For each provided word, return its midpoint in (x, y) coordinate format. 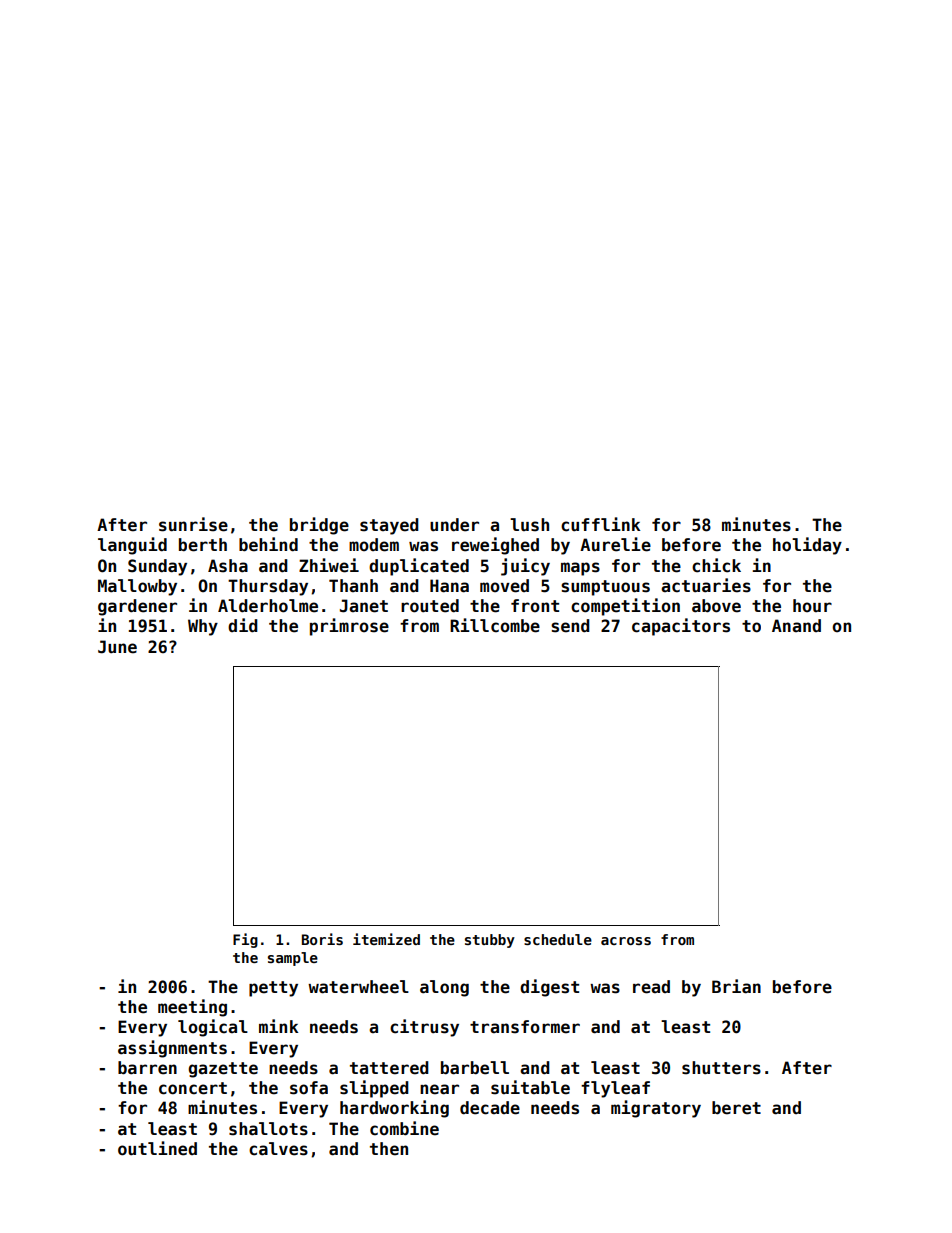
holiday (807, 546)
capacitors (681, 627)
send (570, 626)
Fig (245, 940)
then (389, 1149)
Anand (796, 625)
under (454, 525)
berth (203, 545)
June (117, 647)
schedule (558, 939)
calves (278, 1149)
